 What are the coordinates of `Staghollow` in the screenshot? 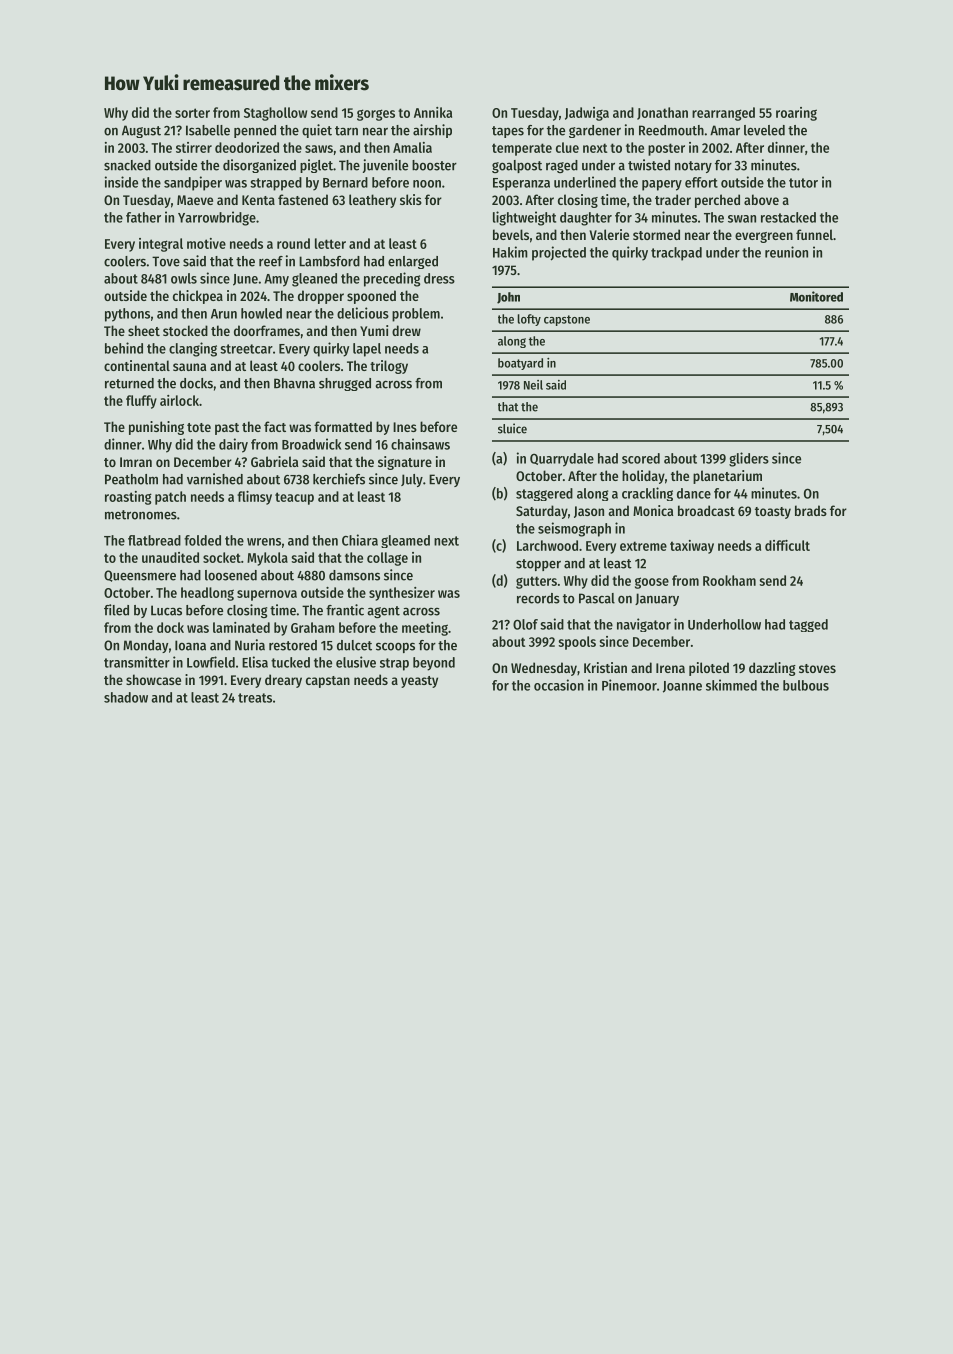 It's located at (275, 114).
